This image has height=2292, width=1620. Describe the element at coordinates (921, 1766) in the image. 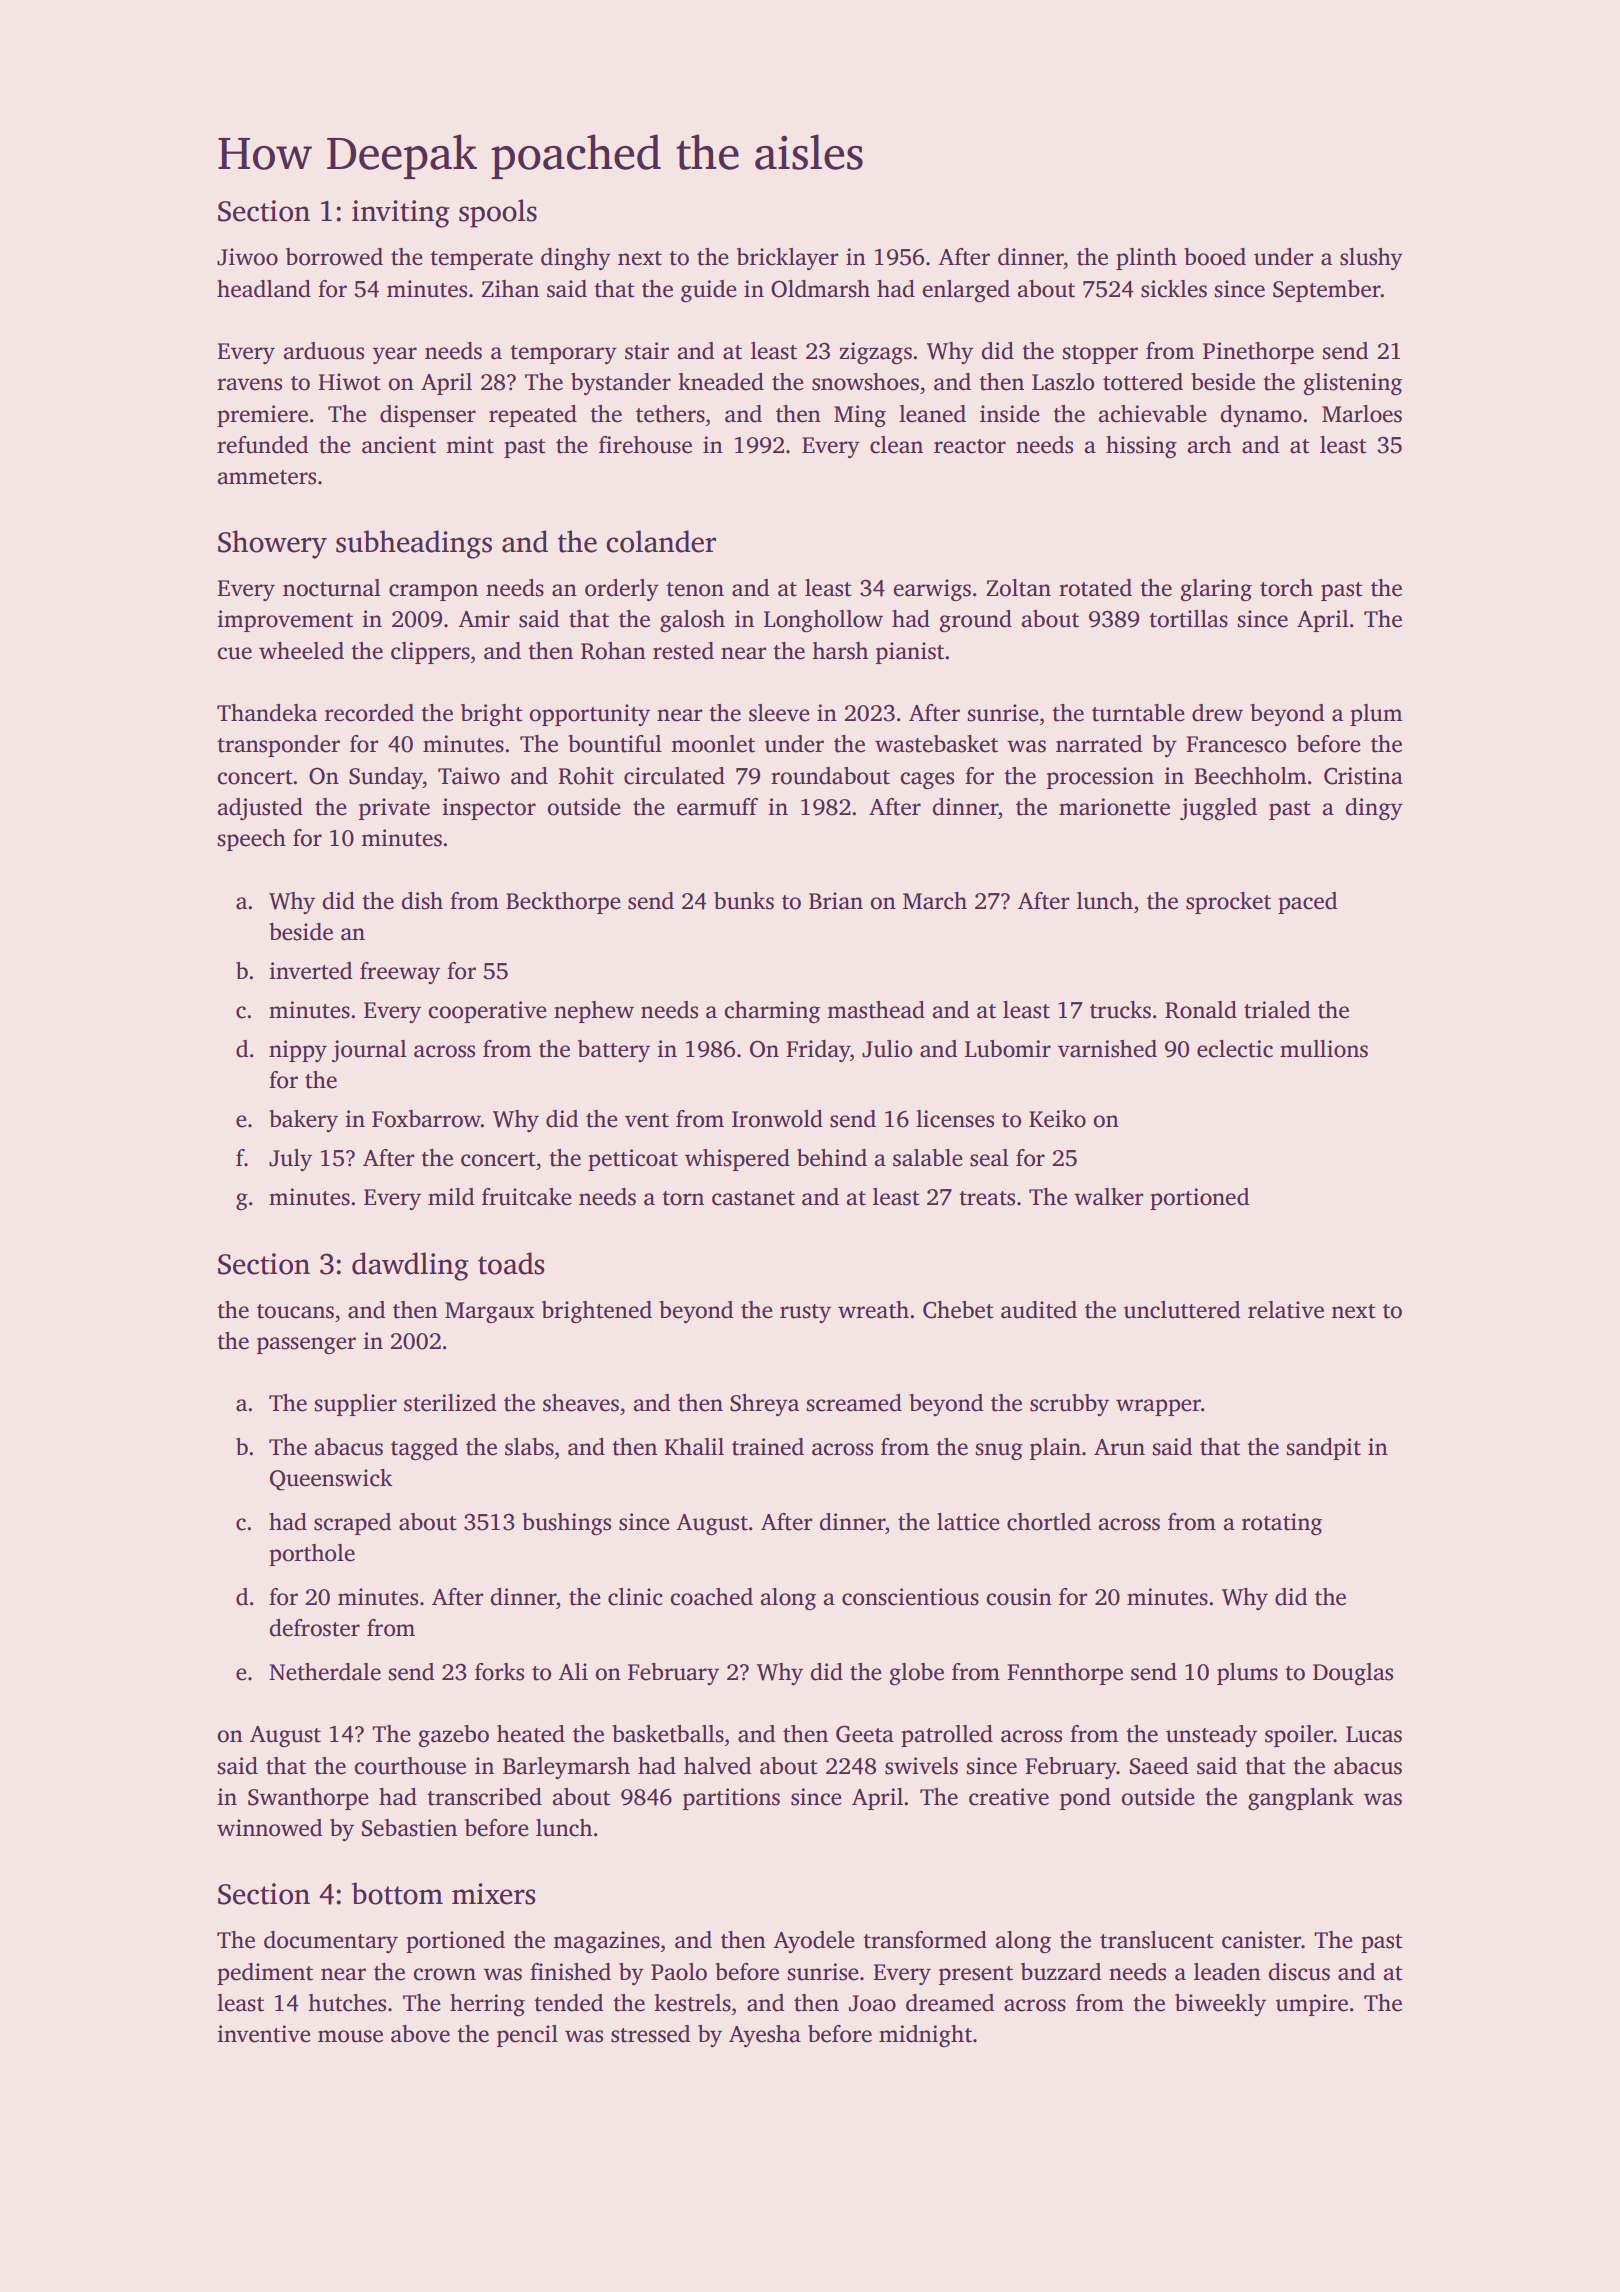

I see `swivels` at that location.
